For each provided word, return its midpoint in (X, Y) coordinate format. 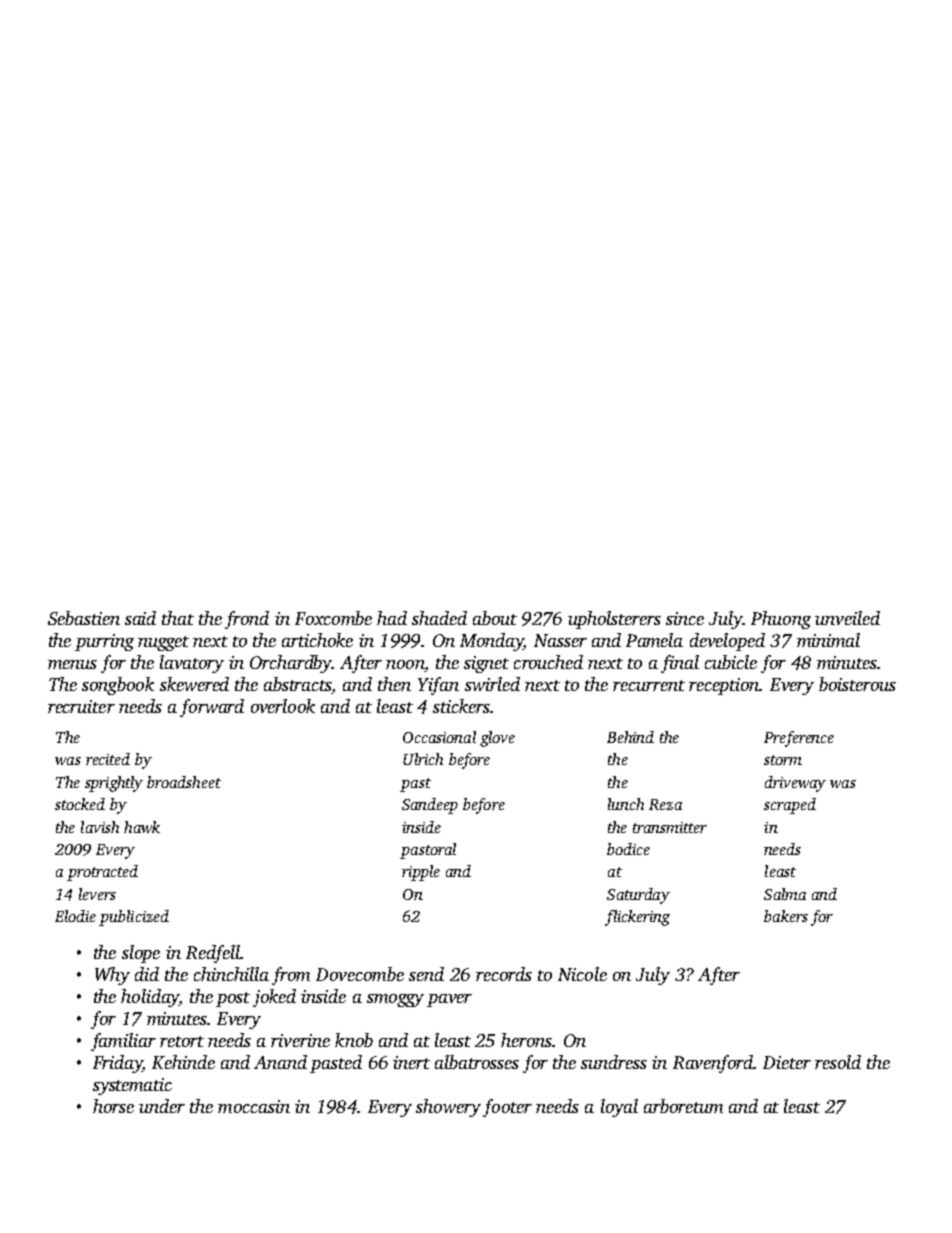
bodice (628, 849)
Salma (785, 894)
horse (113, 1106)
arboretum (683, 1106)
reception (724, 686)
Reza (665, 804)
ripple (421, 873)
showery (448, 1108)
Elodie (75, 916)
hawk (142, 827)
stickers (461, 706)
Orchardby (291, 664)
